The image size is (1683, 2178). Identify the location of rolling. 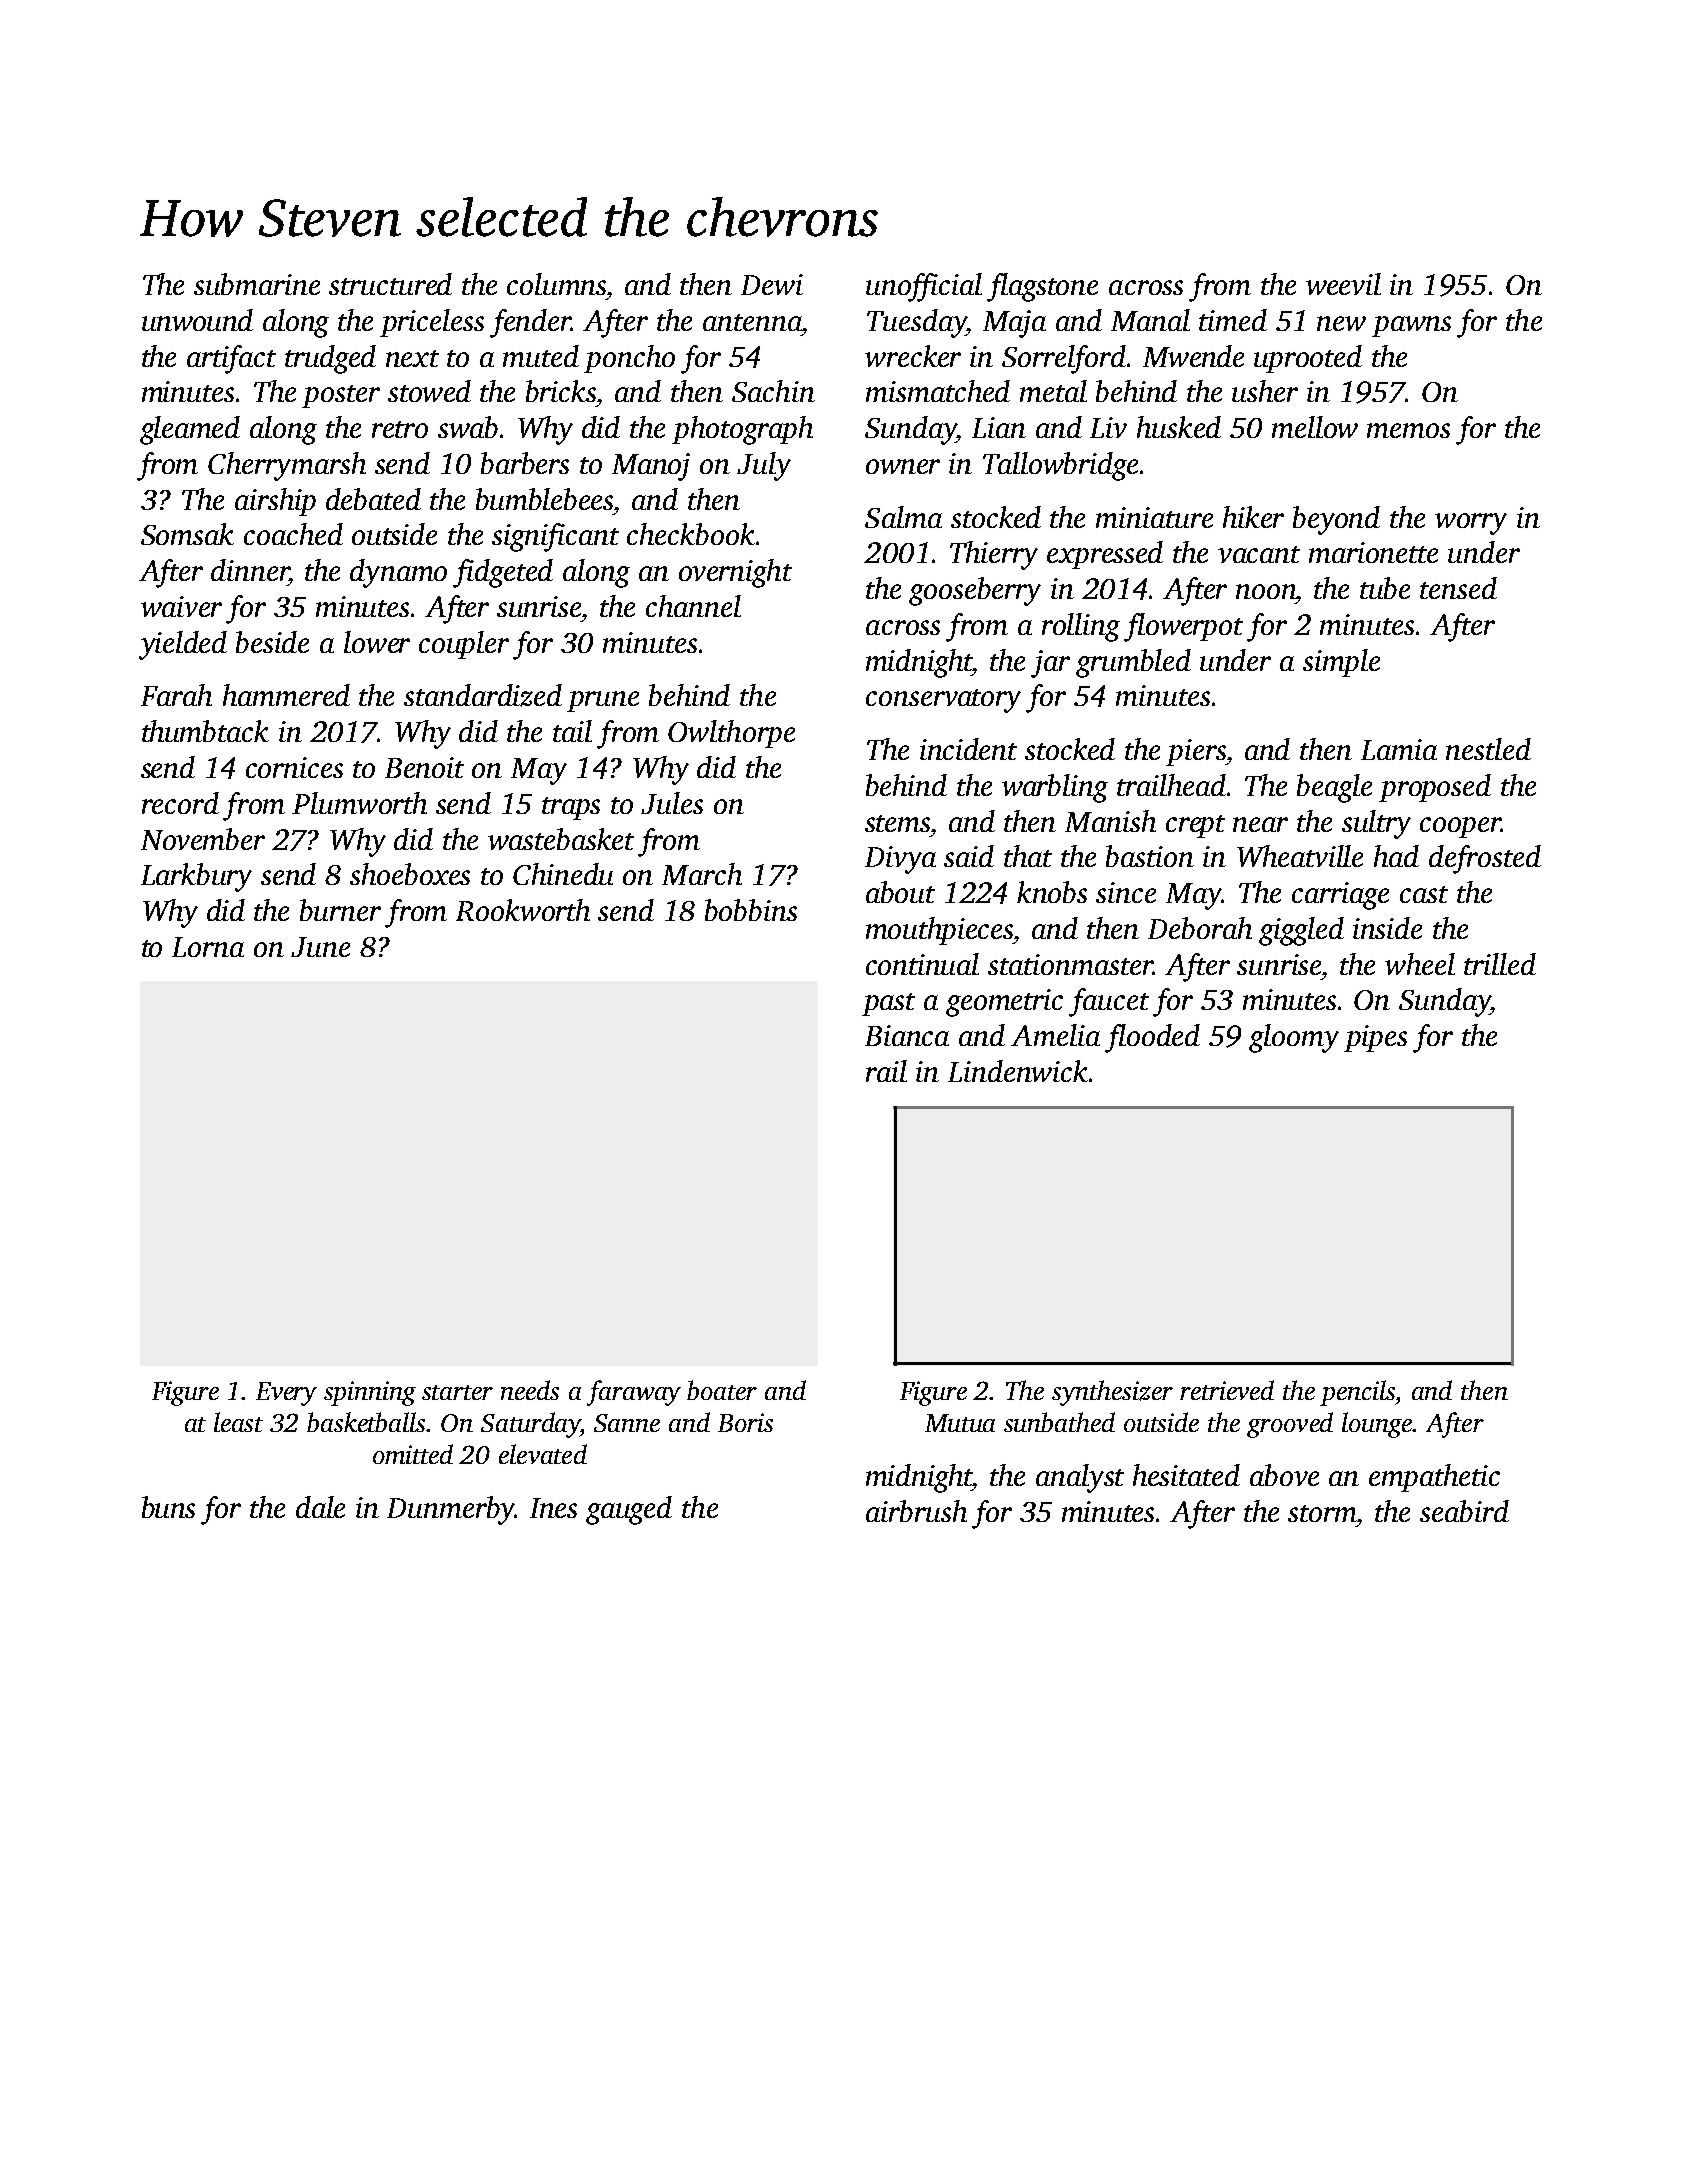
(1081, 627).
